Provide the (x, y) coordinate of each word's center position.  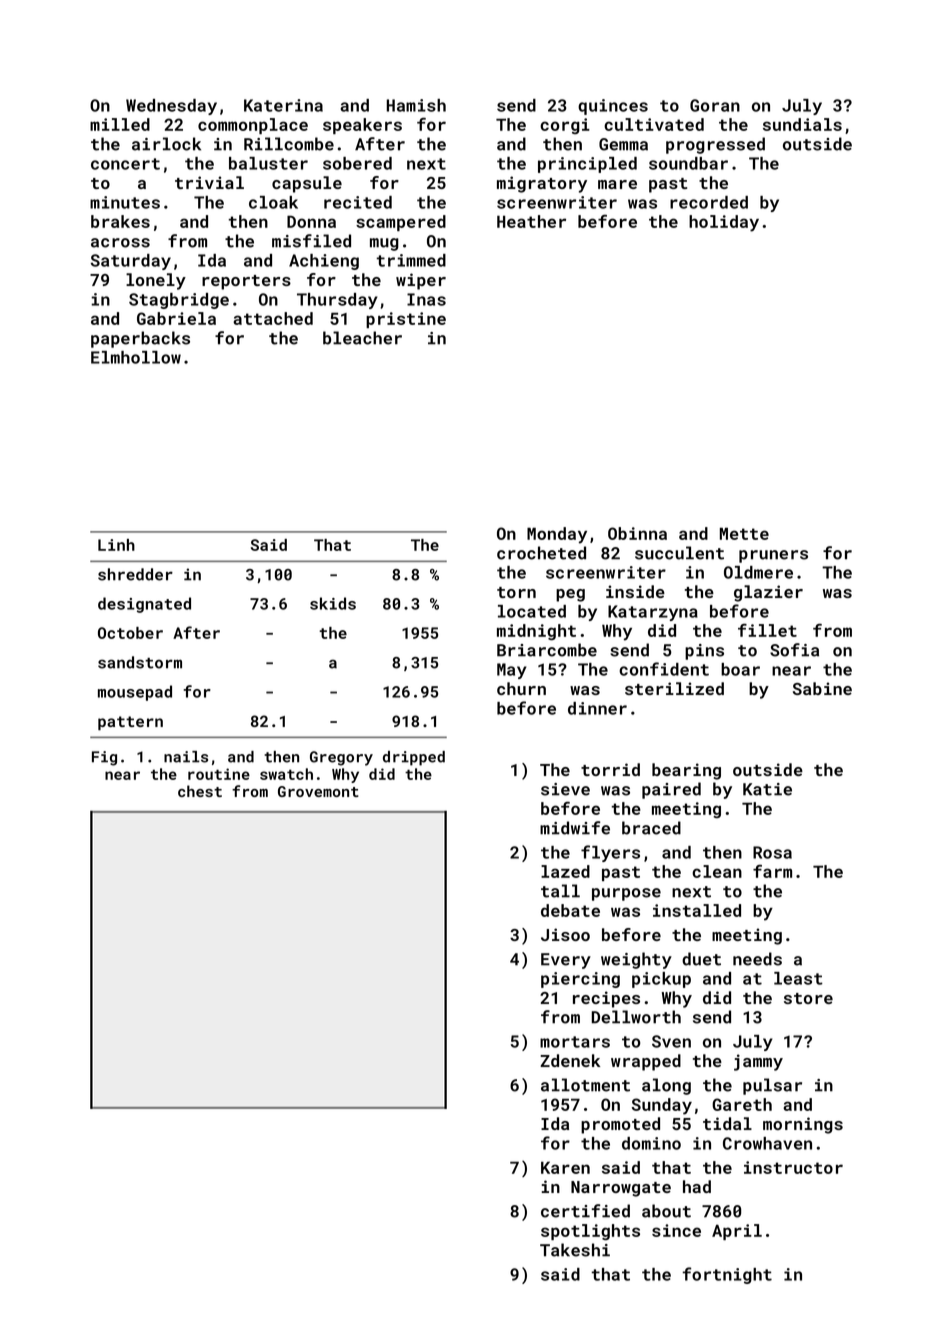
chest (200, 791)
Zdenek (570, 1060)
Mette (744, 533)
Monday (557, 535)
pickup (661, 980)
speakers (362, 126)
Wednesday (171, 107)
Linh (116, 545)
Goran (715, 105)
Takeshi (575, 1250)
